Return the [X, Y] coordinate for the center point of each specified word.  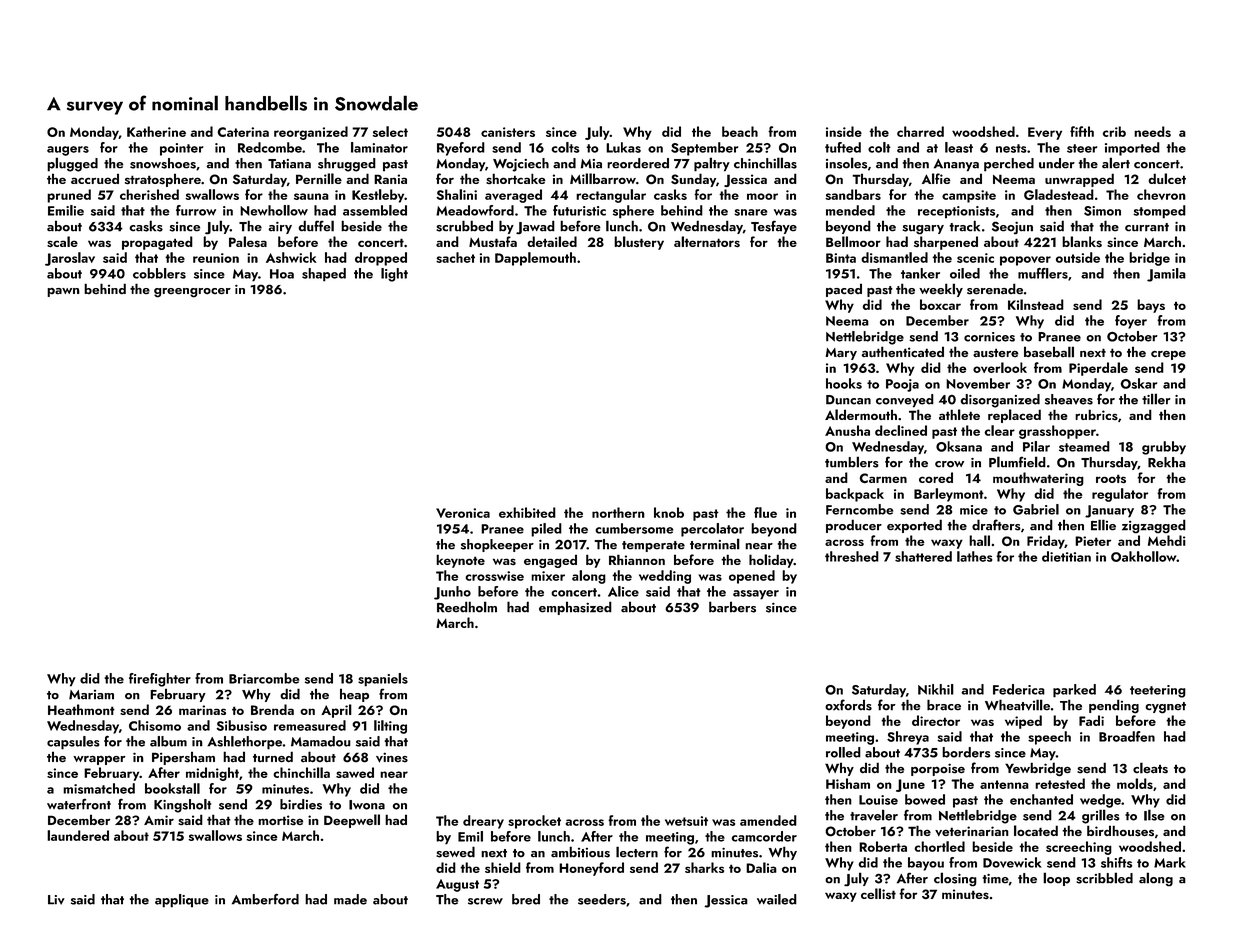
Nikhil [936, 689]
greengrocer [192, 292]
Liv [56, 900]
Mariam [91, 695]
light [394, 275]
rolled [843, 752]
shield [503, 867]
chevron [1161, 194]
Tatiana [289, 164]
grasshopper [1057, 432]
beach [740, 131]
